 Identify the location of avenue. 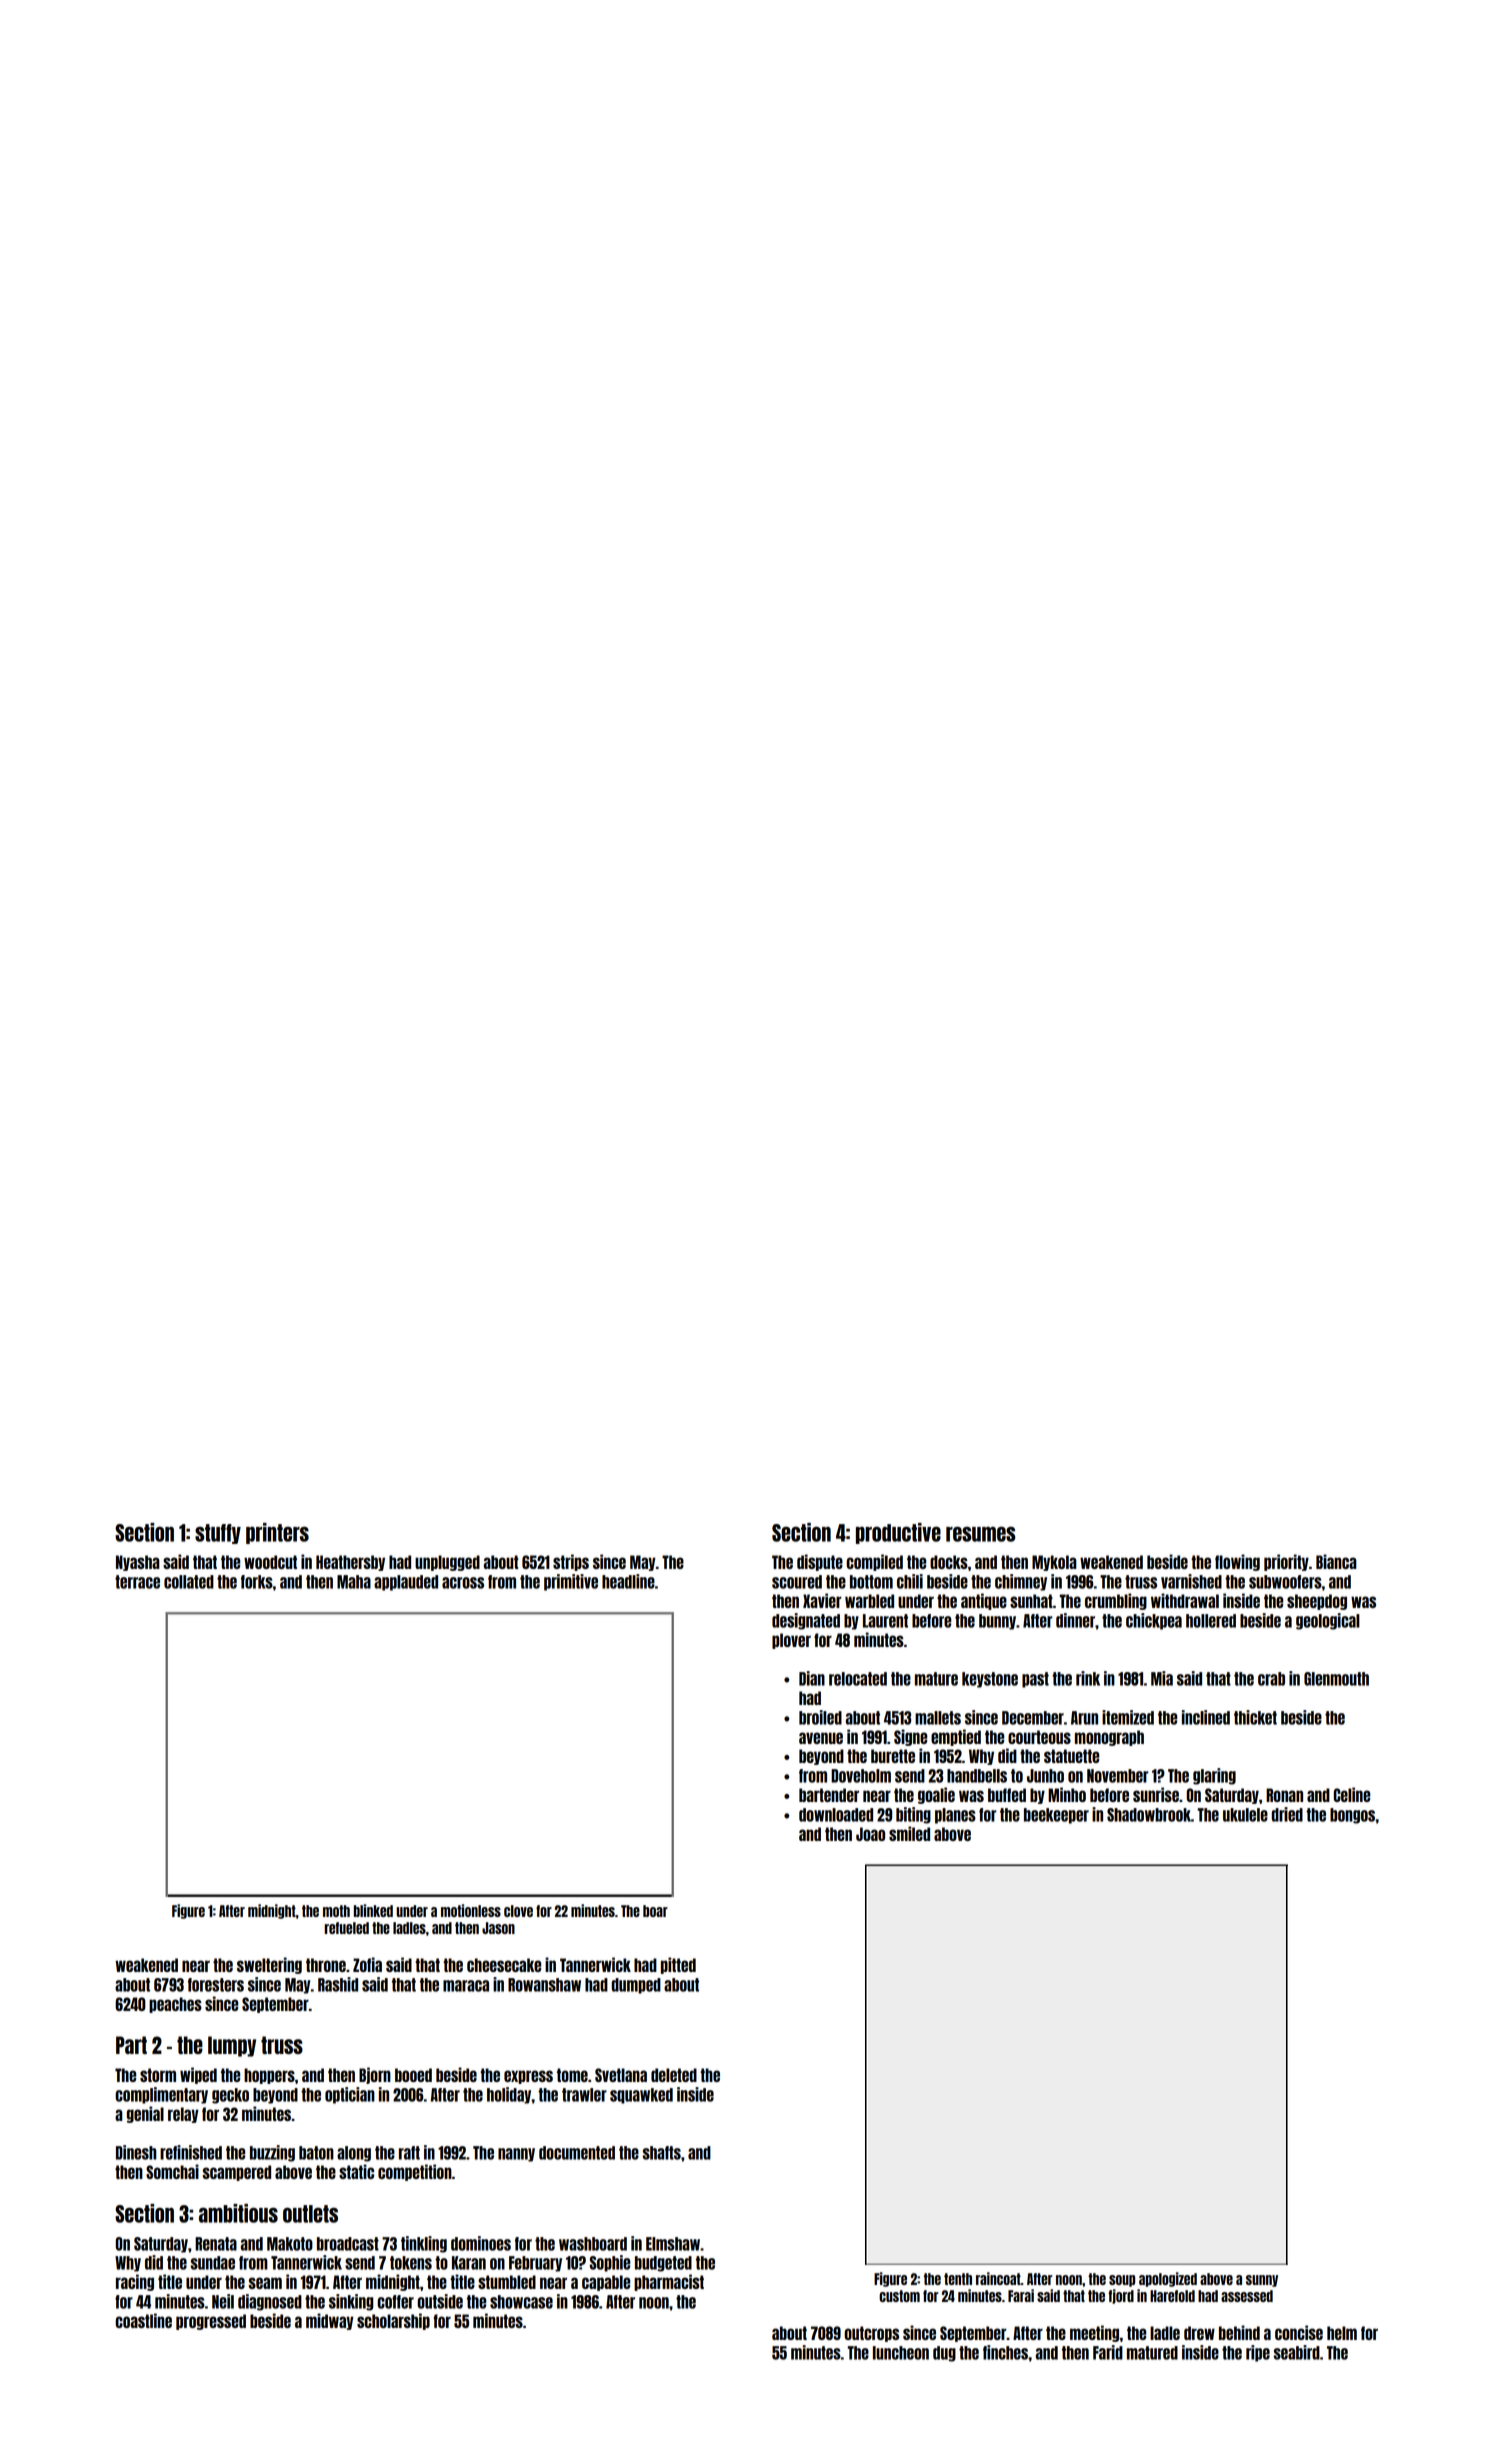
(821, 1738).
